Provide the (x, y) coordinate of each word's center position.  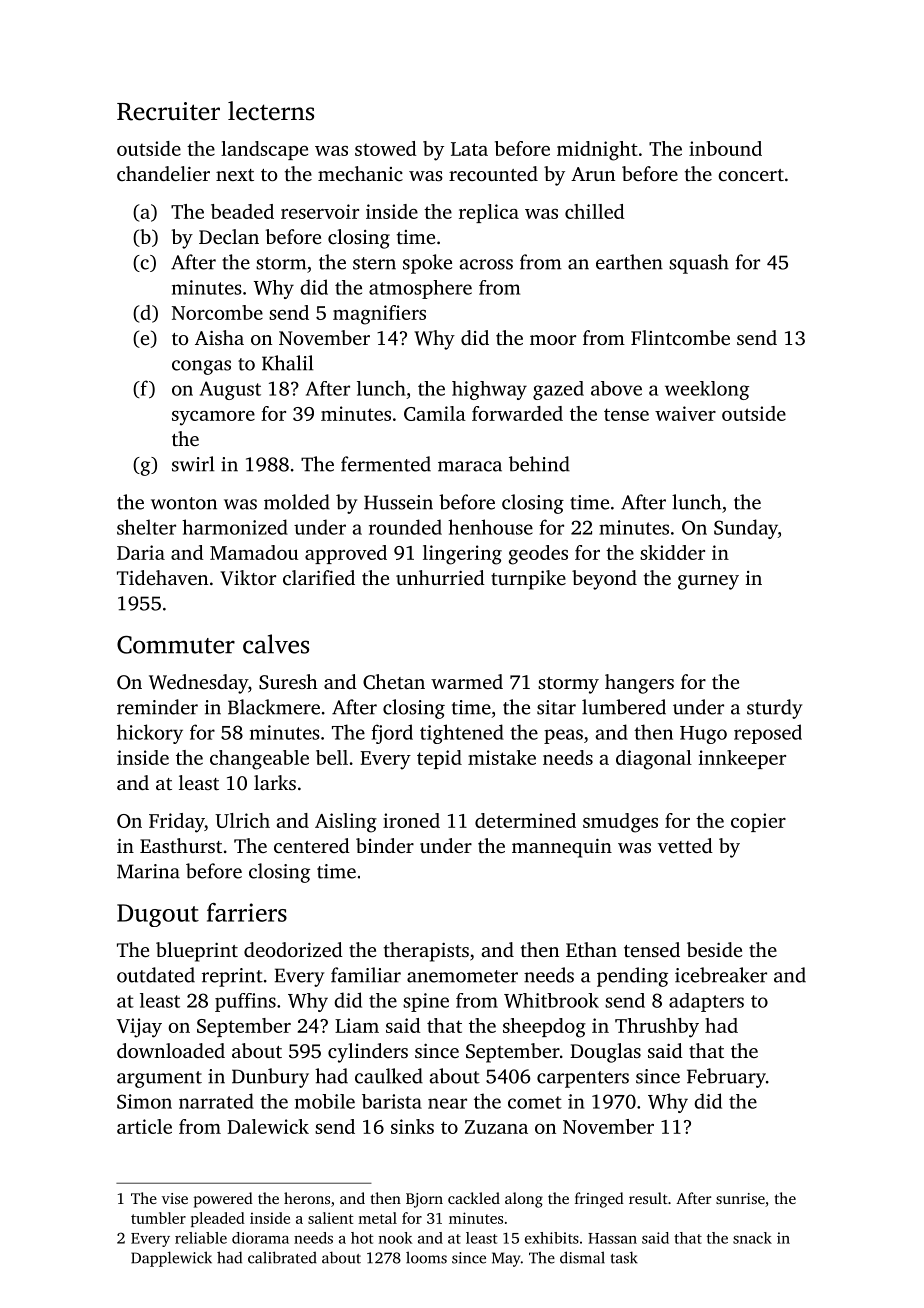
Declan (229, 236)
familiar (366, 975)
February (726, 1078)
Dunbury (270, 1078)
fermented (386, 464)
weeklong (707, 390)
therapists (426, 952)
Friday (177, 823)
